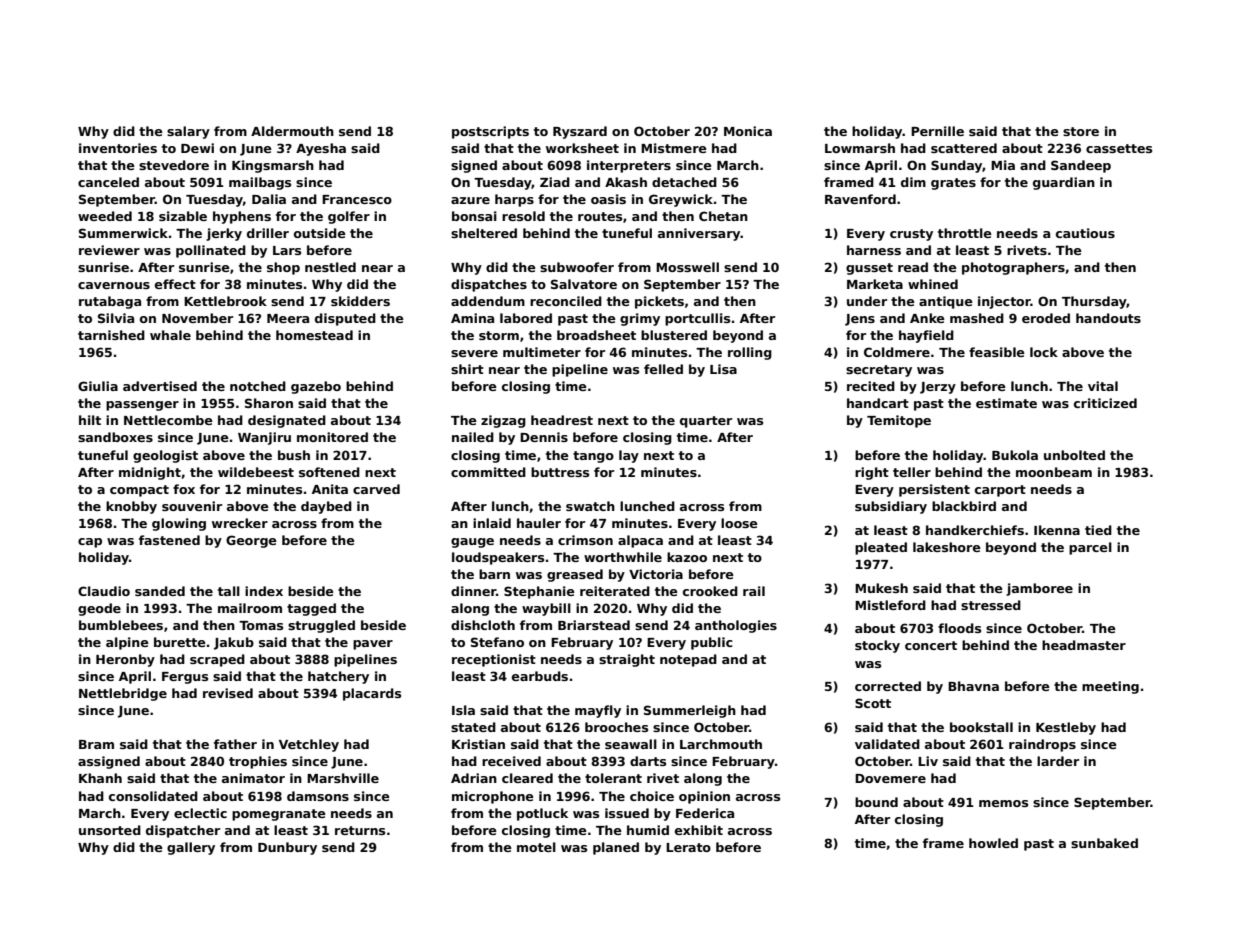  I want to click on Salvatore, so click(584, 284).
